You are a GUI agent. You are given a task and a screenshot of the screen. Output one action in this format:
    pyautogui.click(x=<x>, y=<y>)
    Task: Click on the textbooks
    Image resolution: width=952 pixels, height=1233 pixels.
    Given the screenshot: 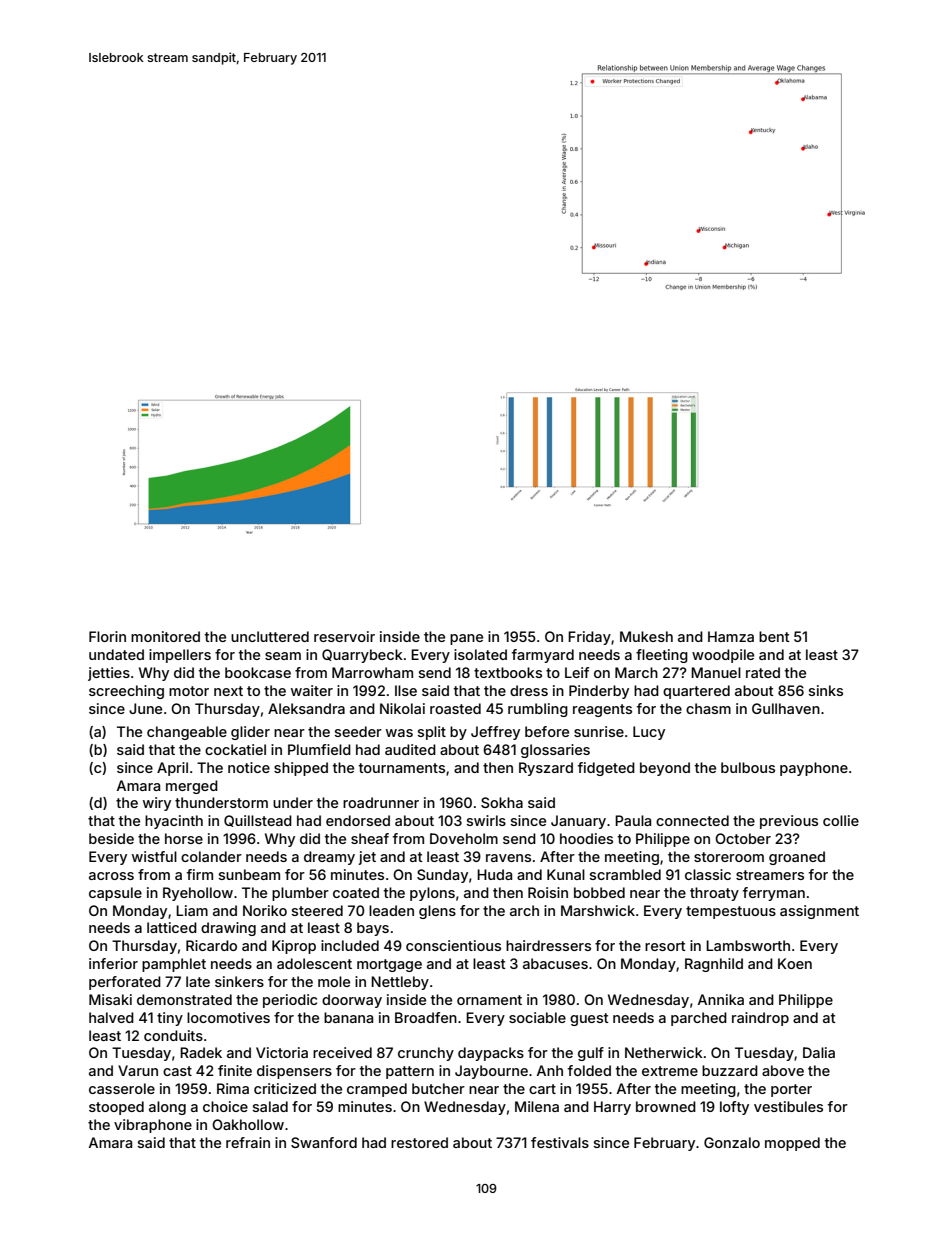 What is the action you would take?
    pyautogui.click(x=508, y=672)
